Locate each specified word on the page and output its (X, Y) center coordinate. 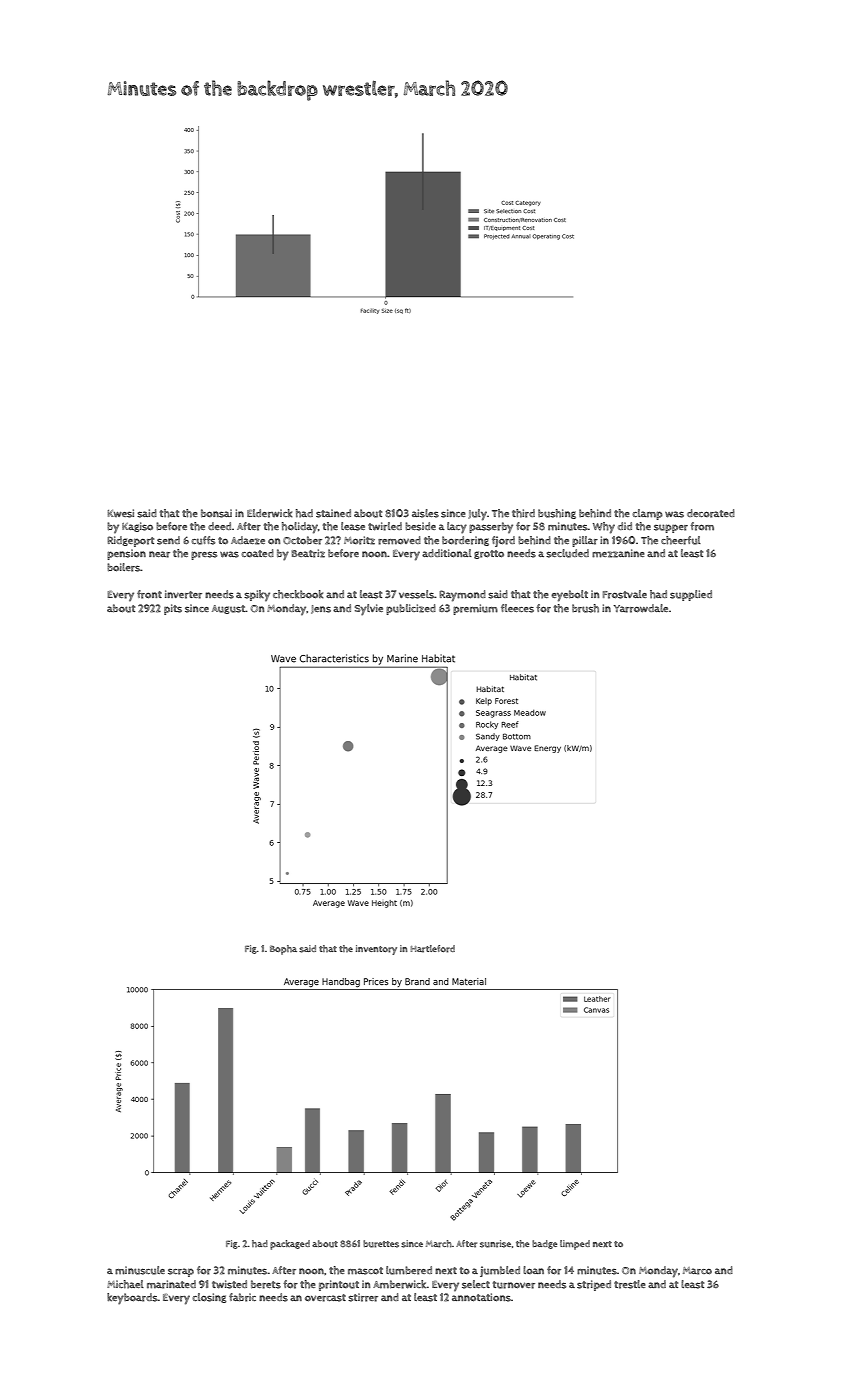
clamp (647, 514)
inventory (376, 950)
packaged (290, 1245)
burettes (381, 1244)
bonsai (216, 513)
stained (333, 513)
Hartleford (433, 949)
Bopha (283, 950)
